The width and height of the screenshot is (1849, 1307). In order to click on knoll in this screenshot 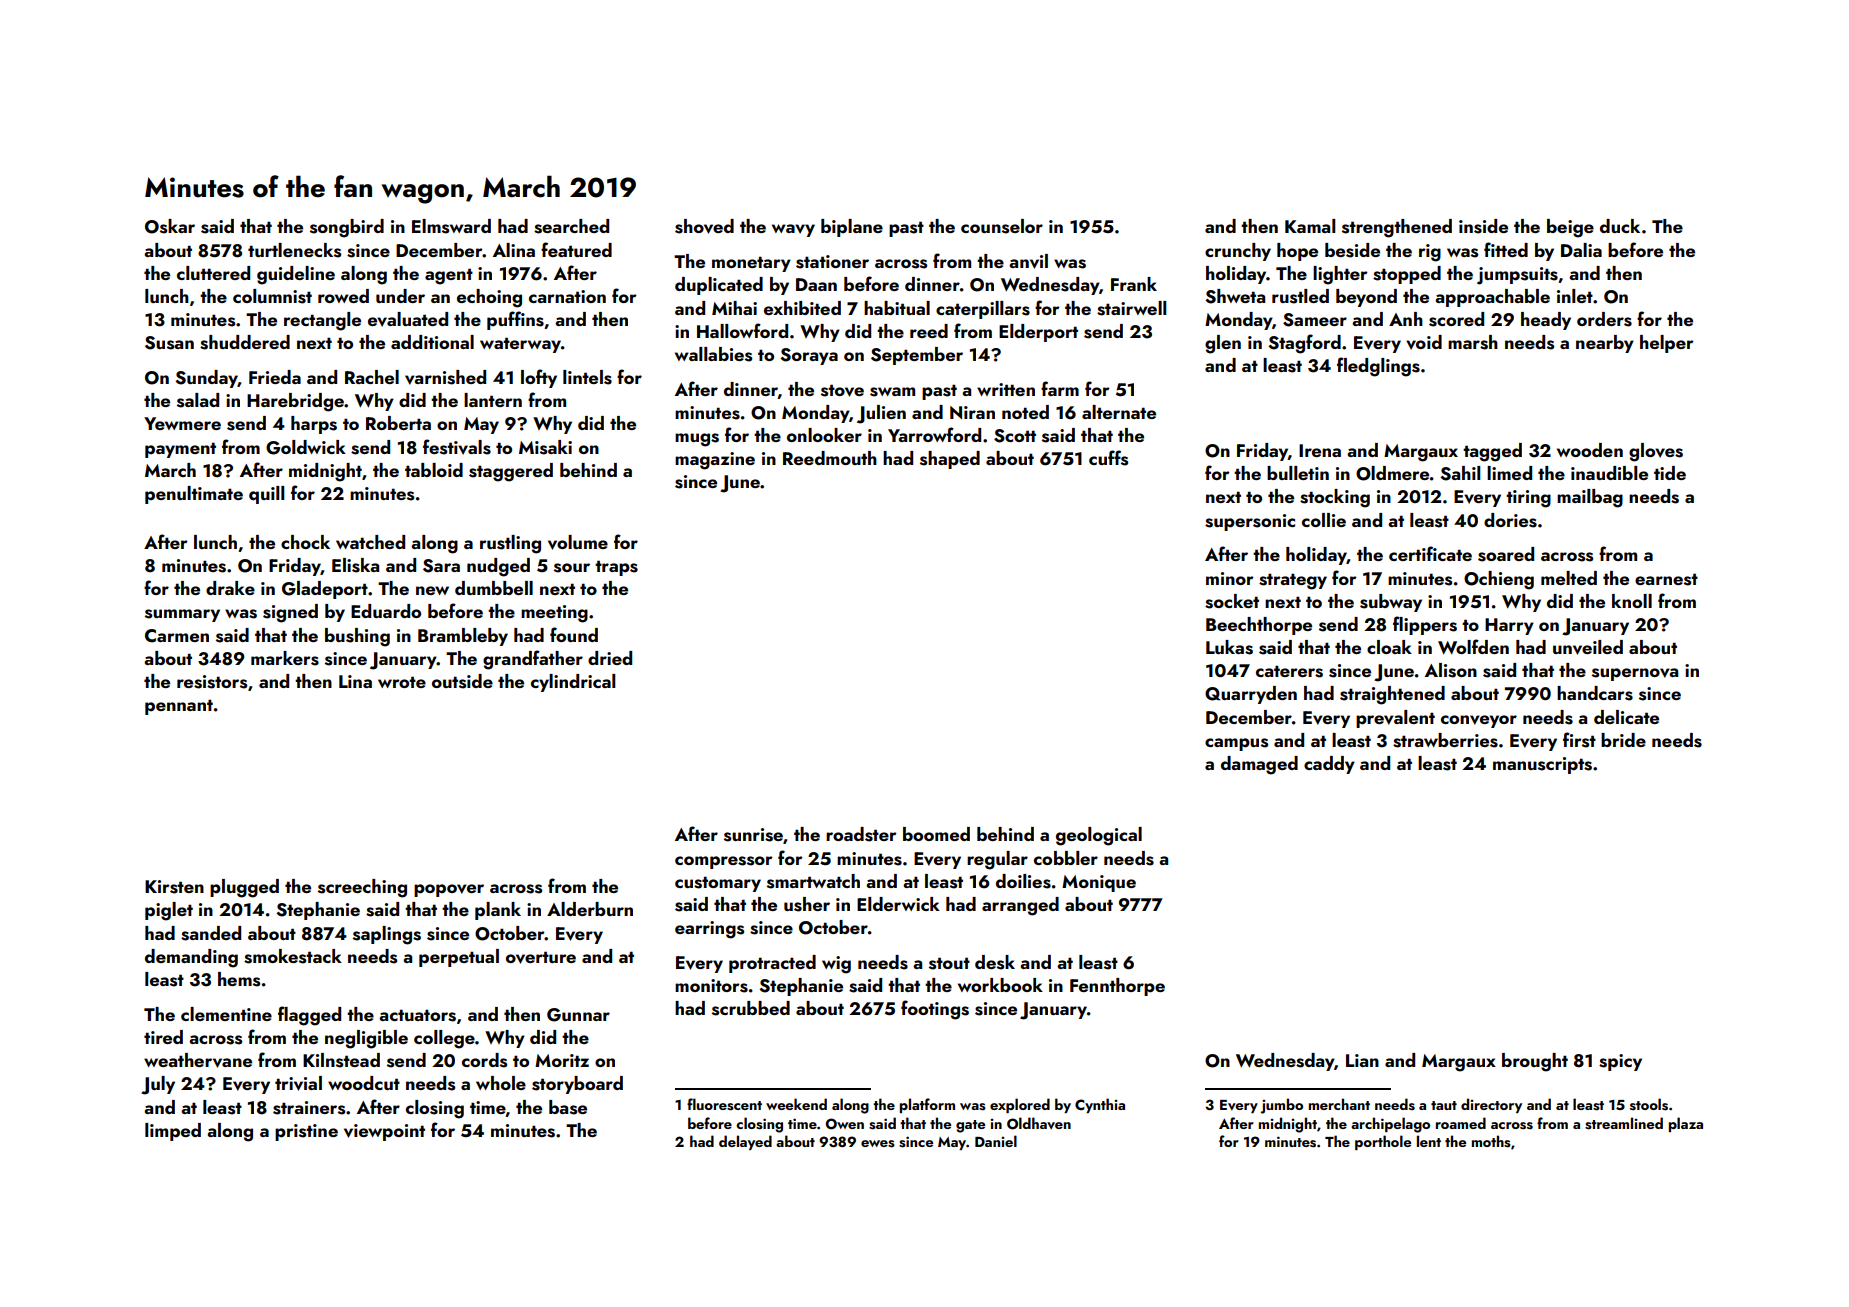, I will do `click(1632, 601)`.
